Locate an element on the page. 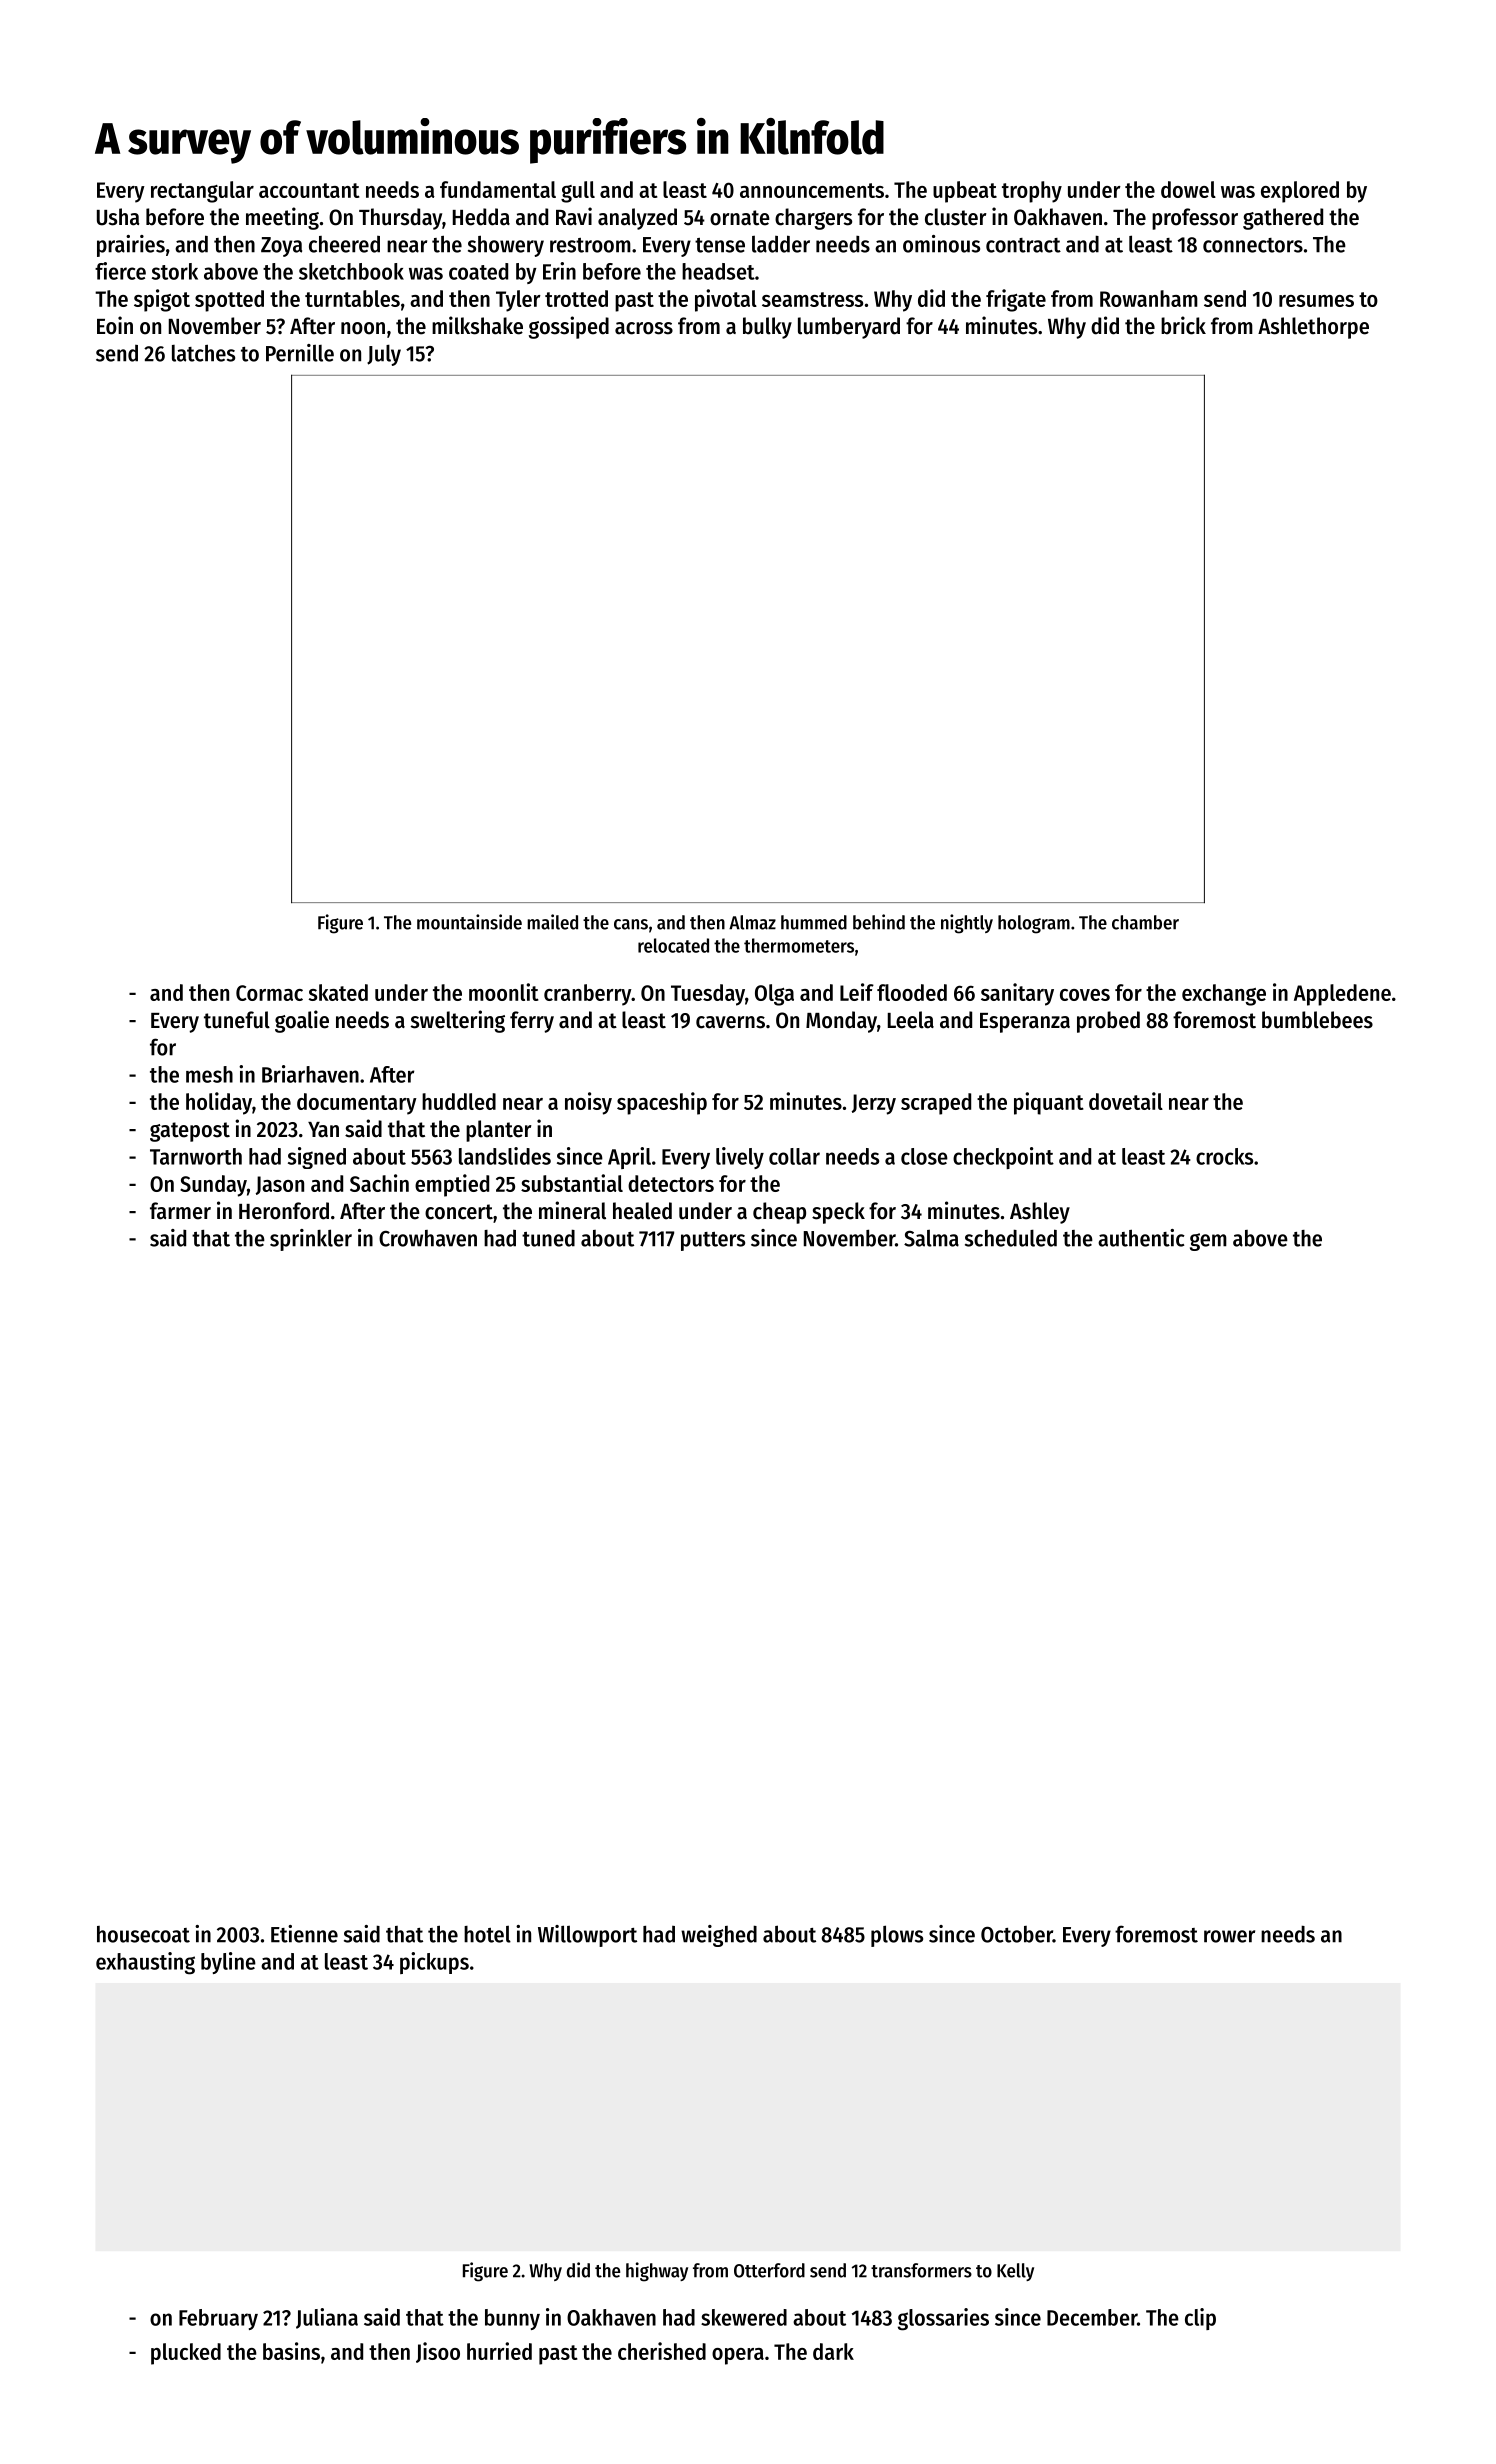 The image size is (1496, 2464). December is located at coordinates (1092, 2317).
